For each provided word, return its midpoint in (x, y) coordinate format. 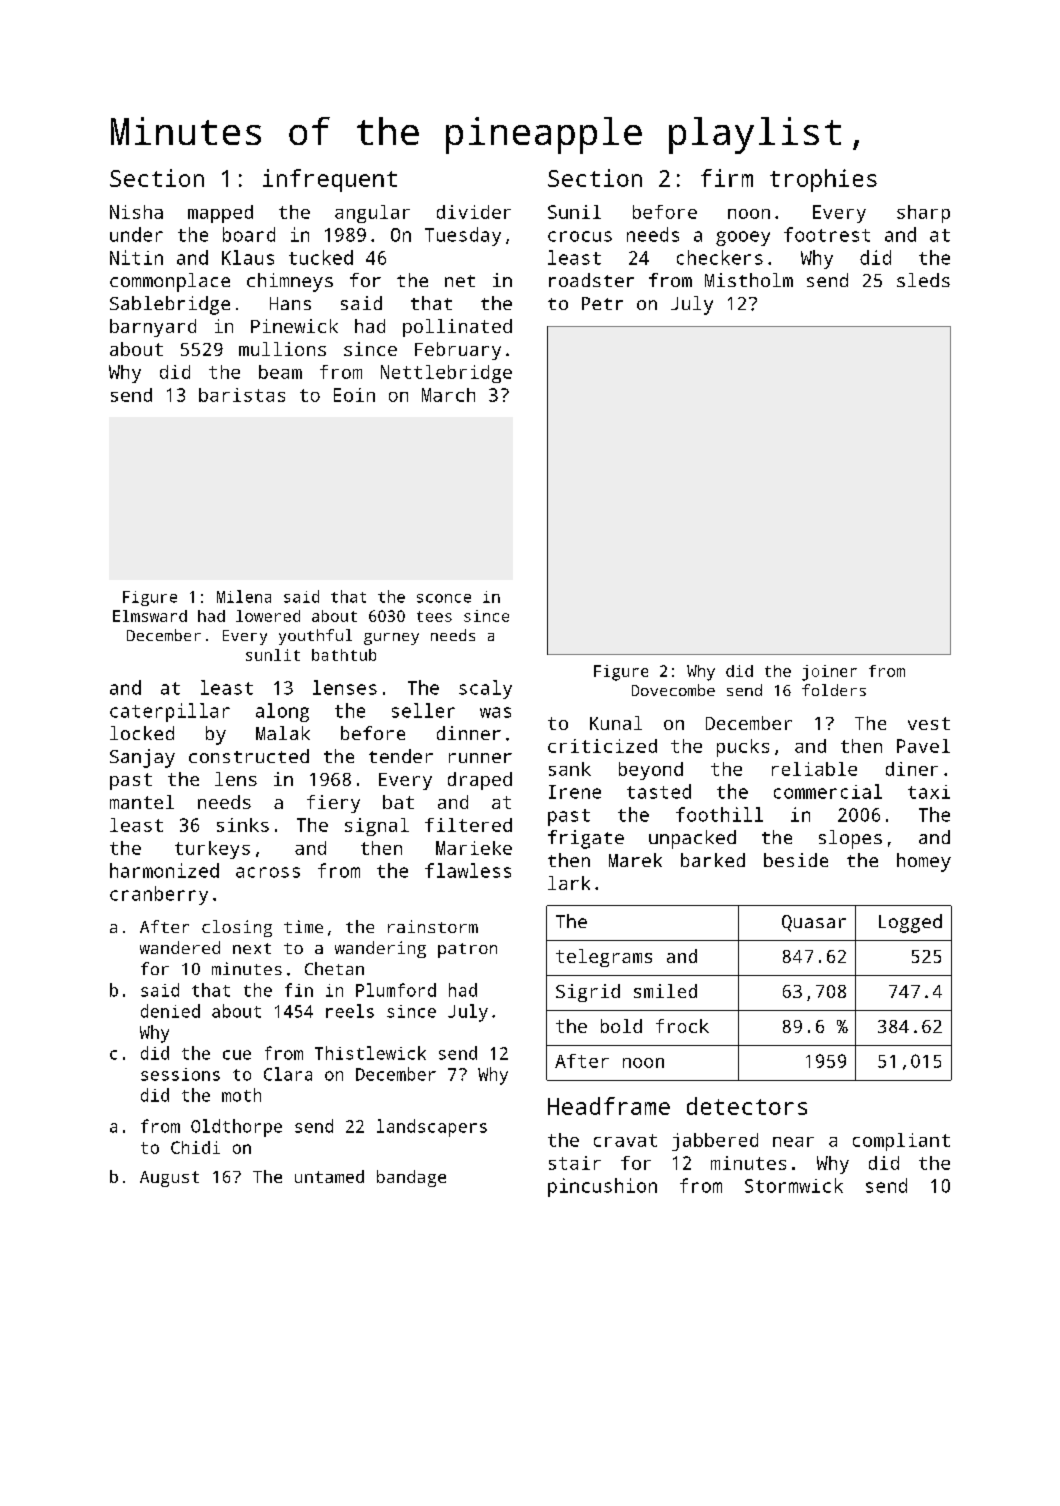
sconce (444, 598)
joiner (829, 673)
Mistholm (749, 280)
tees (434, 616)
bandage (411, 1178)
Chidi (195, 1147)
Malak (283, 733)
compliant (901, 1142)
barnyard (153, 328)
